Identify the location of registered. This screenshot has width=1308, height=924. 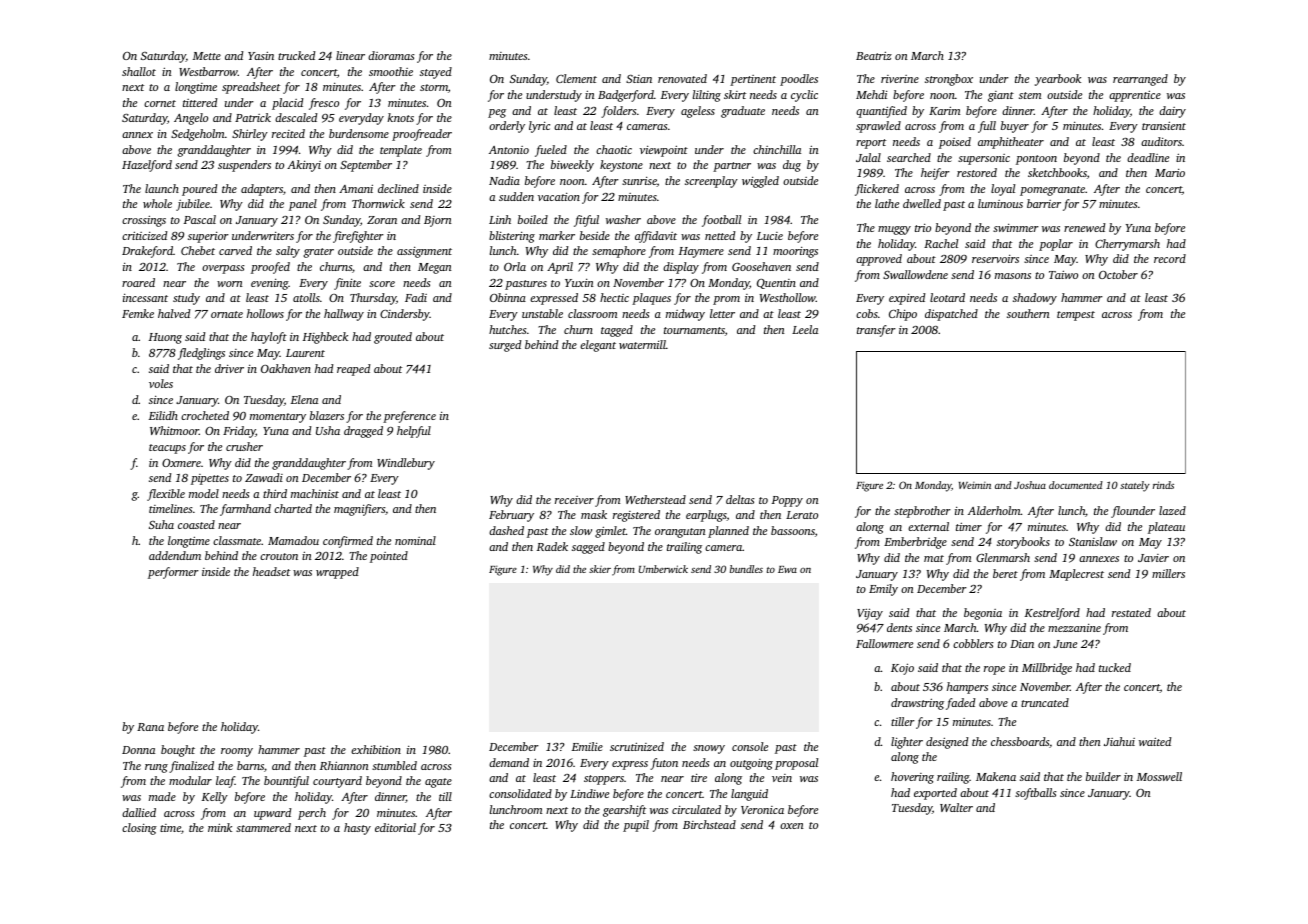
(636, 516).
